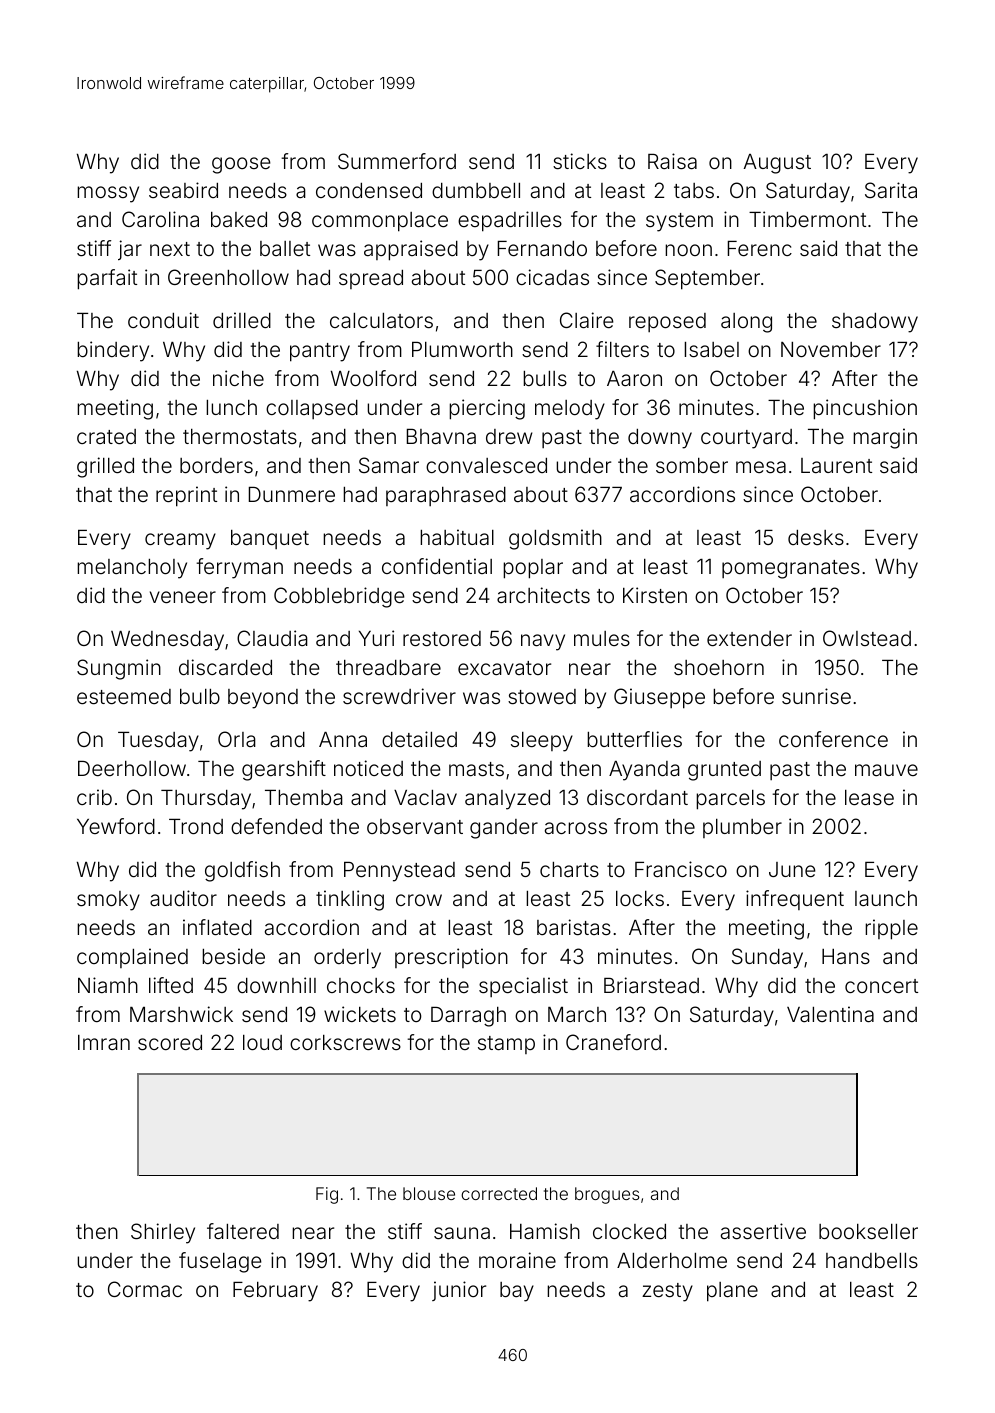 The image size is (995, 1413). Describe the element at coordinates (517, 1292) in the page. I see `bay` at that location.
